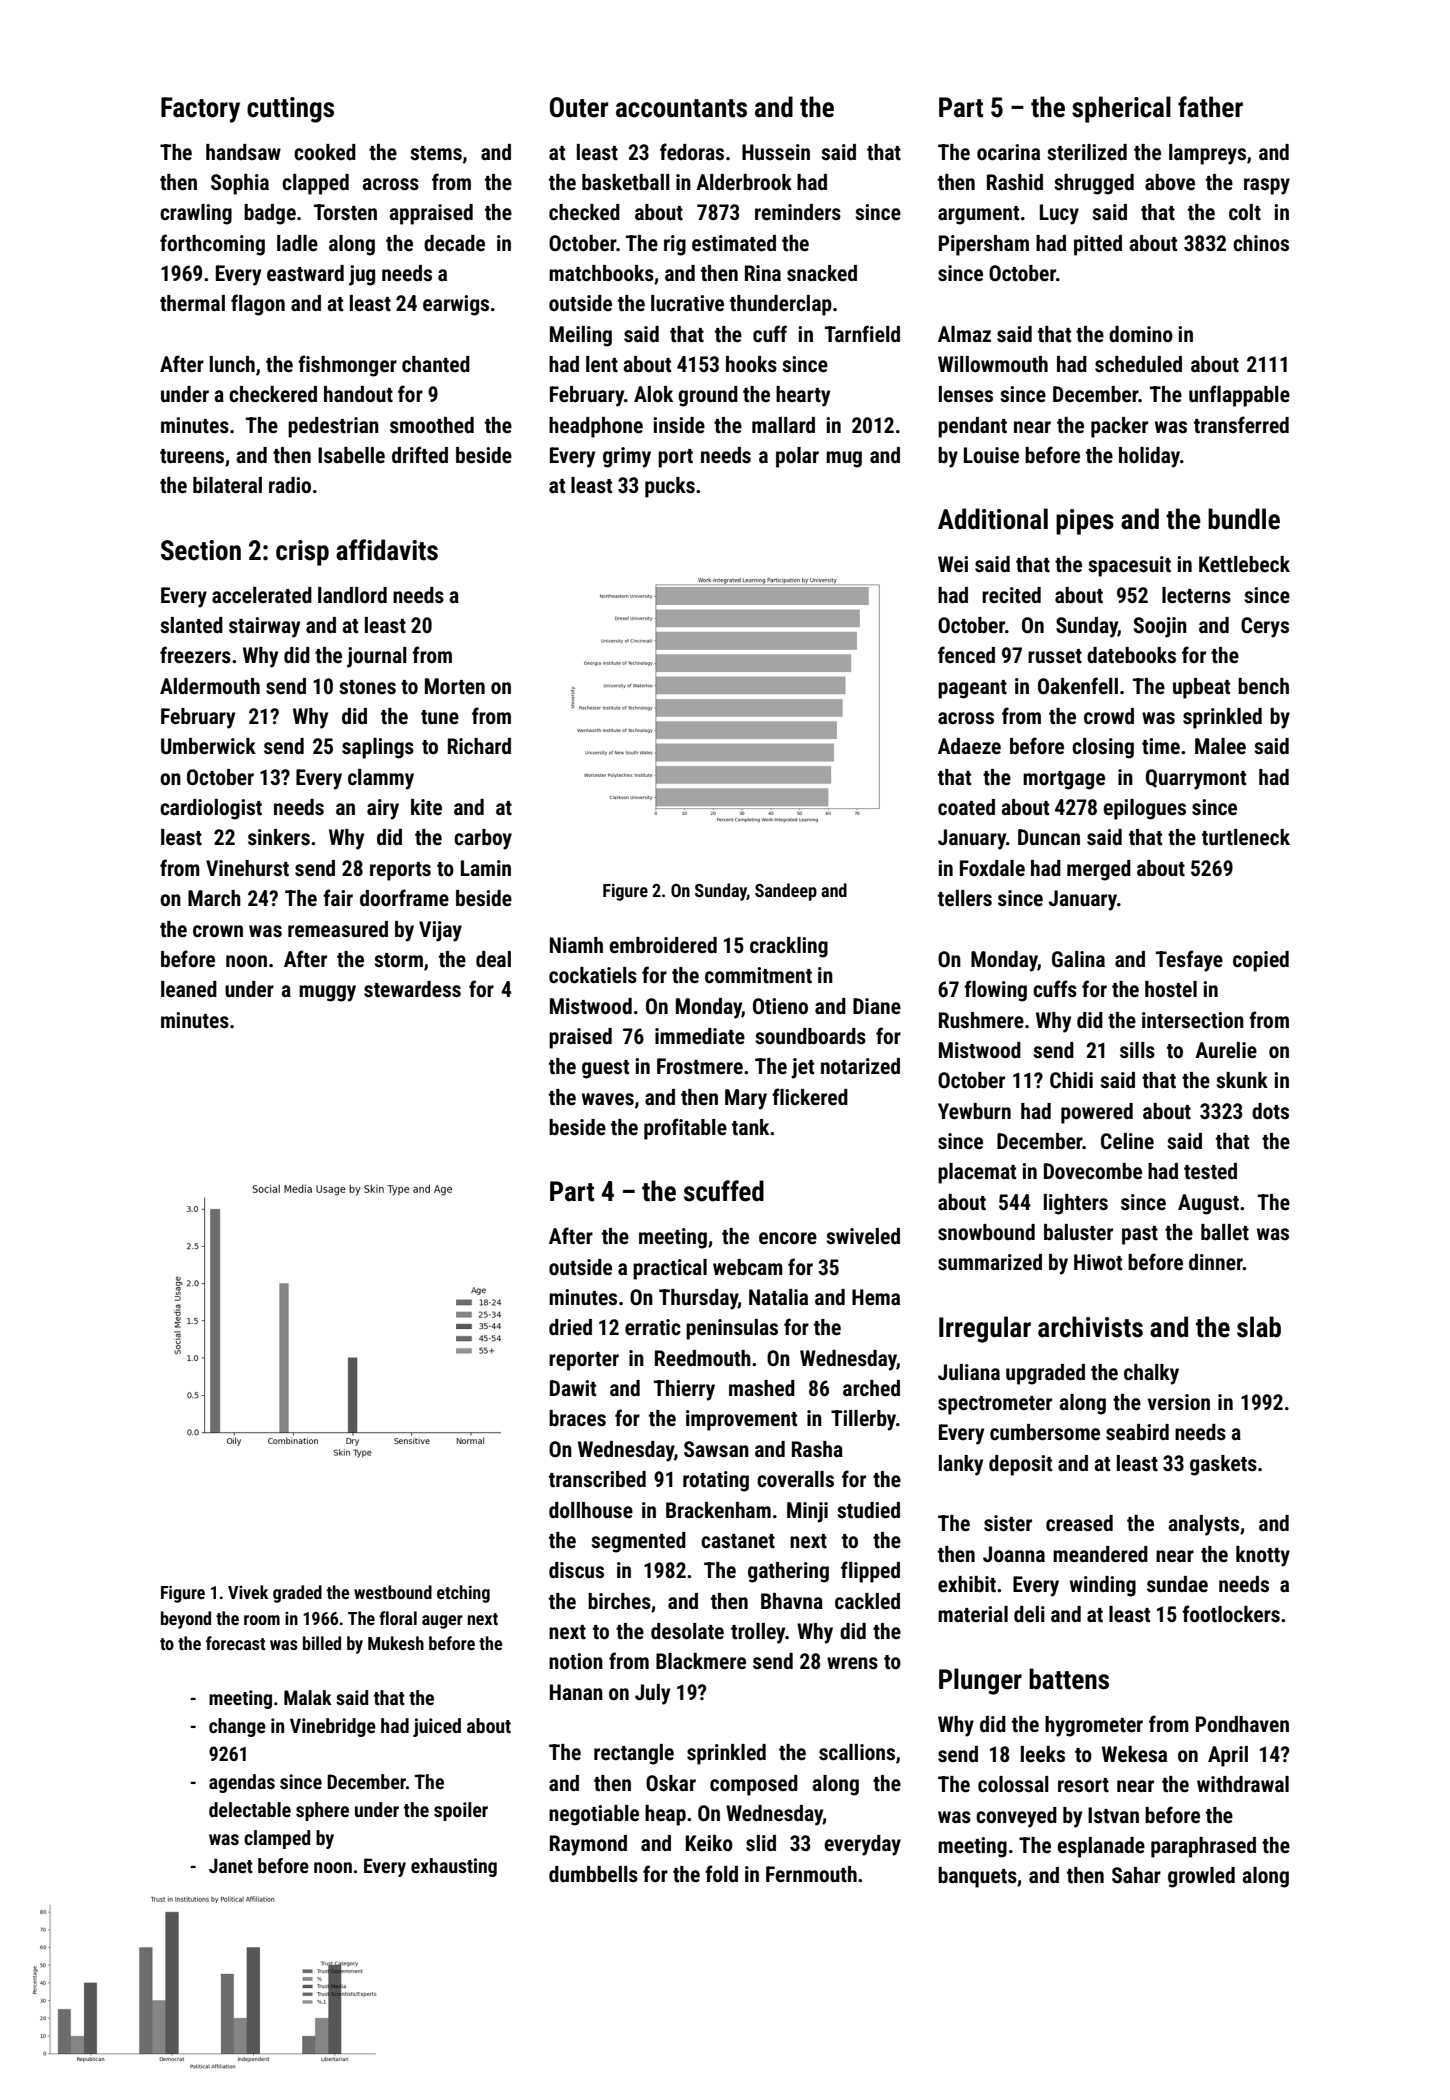 This page has width=1450, height=2100. What do you see at coordinates (1220, 746) in the page?
I see `Malee` at bounding box center [1220, 746].
